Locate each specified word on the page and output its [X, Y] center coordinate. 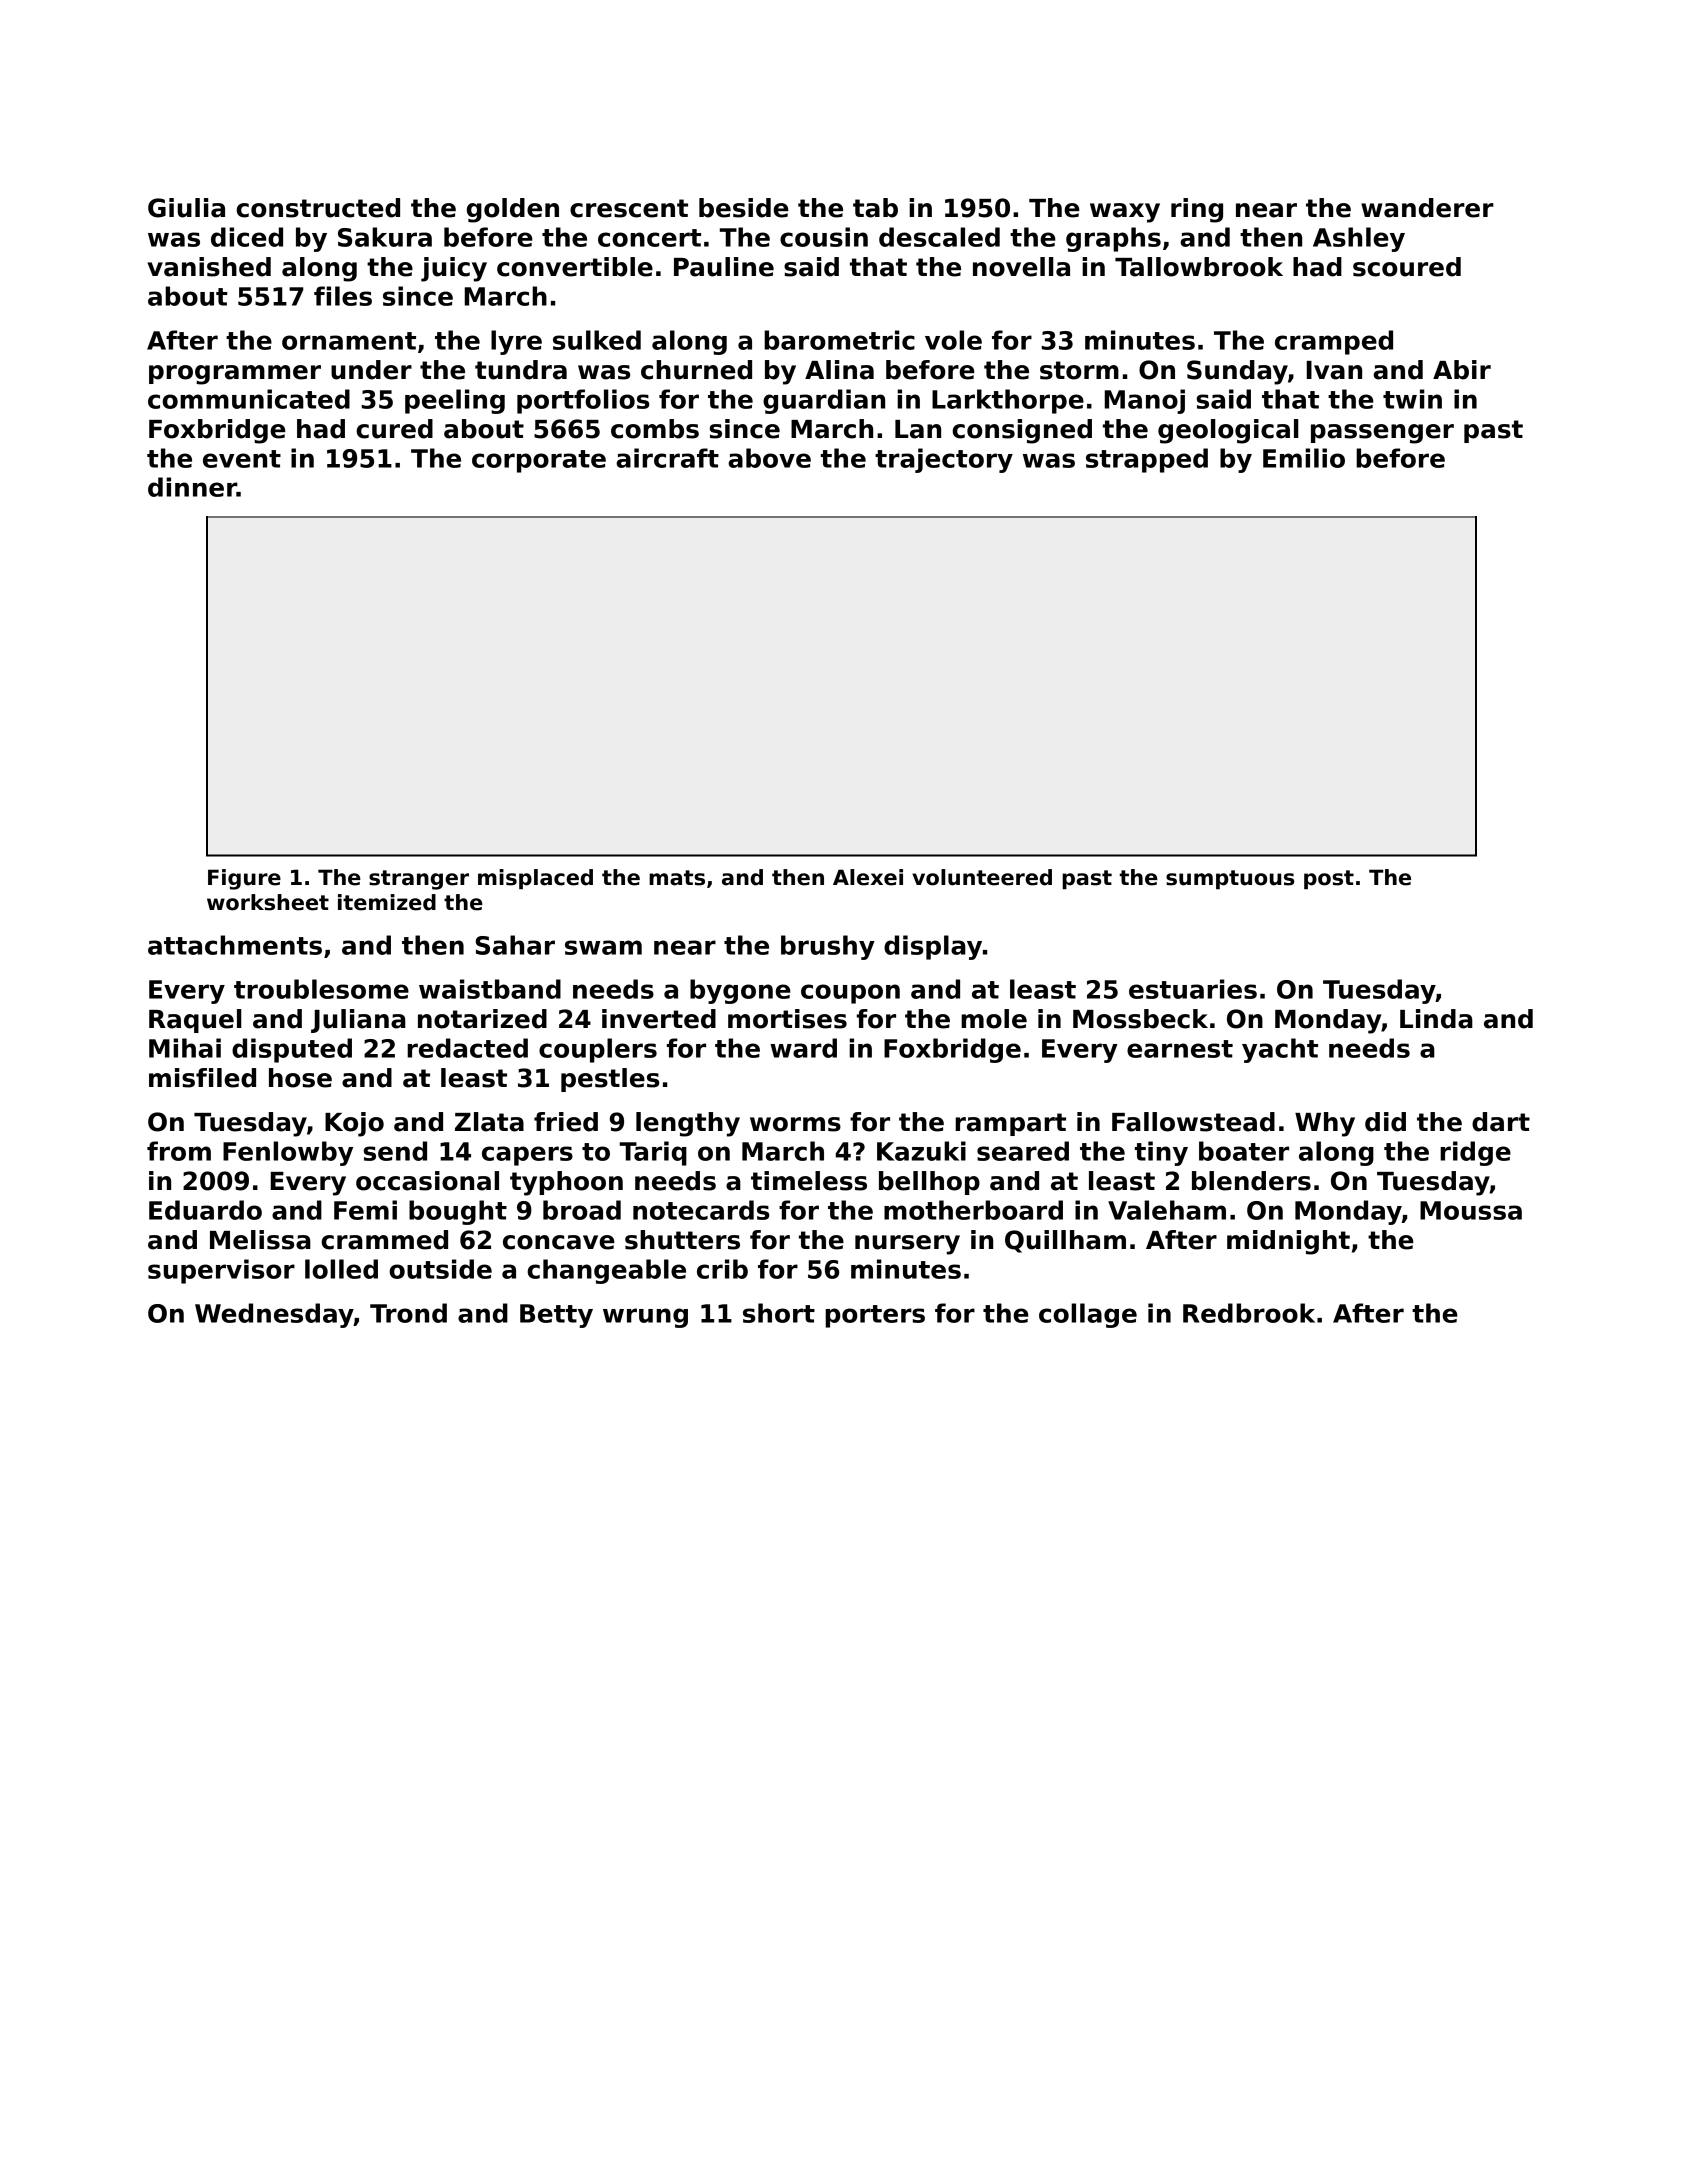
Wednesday [274, 1315]
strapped [1147, 460]
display [933, 947]
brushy [828, 947]
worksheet [268, 902]
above [769, 458]
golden [513, 210]
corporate [539, 461]
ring [1197, 210]
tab [875, 208]
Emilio [1304, 458]
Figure [244, 879]
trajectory [944, 460]
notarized [482, 1019]
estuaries [1193, 989]
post [1329, 879]
